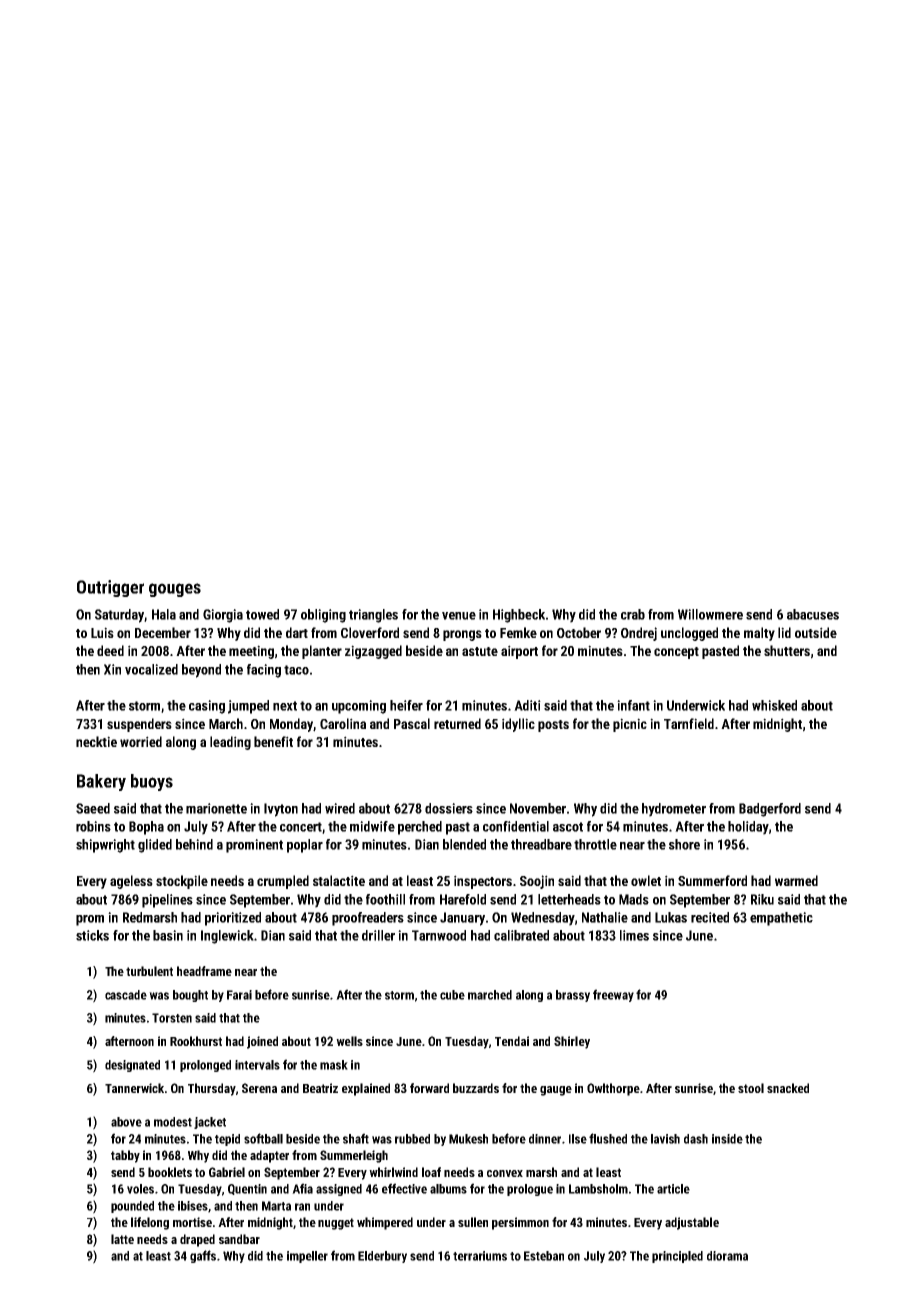 This page has height=1308, width=924. Describe the element at coordinates (452, 995) in the page. I see `cube` at that location.
